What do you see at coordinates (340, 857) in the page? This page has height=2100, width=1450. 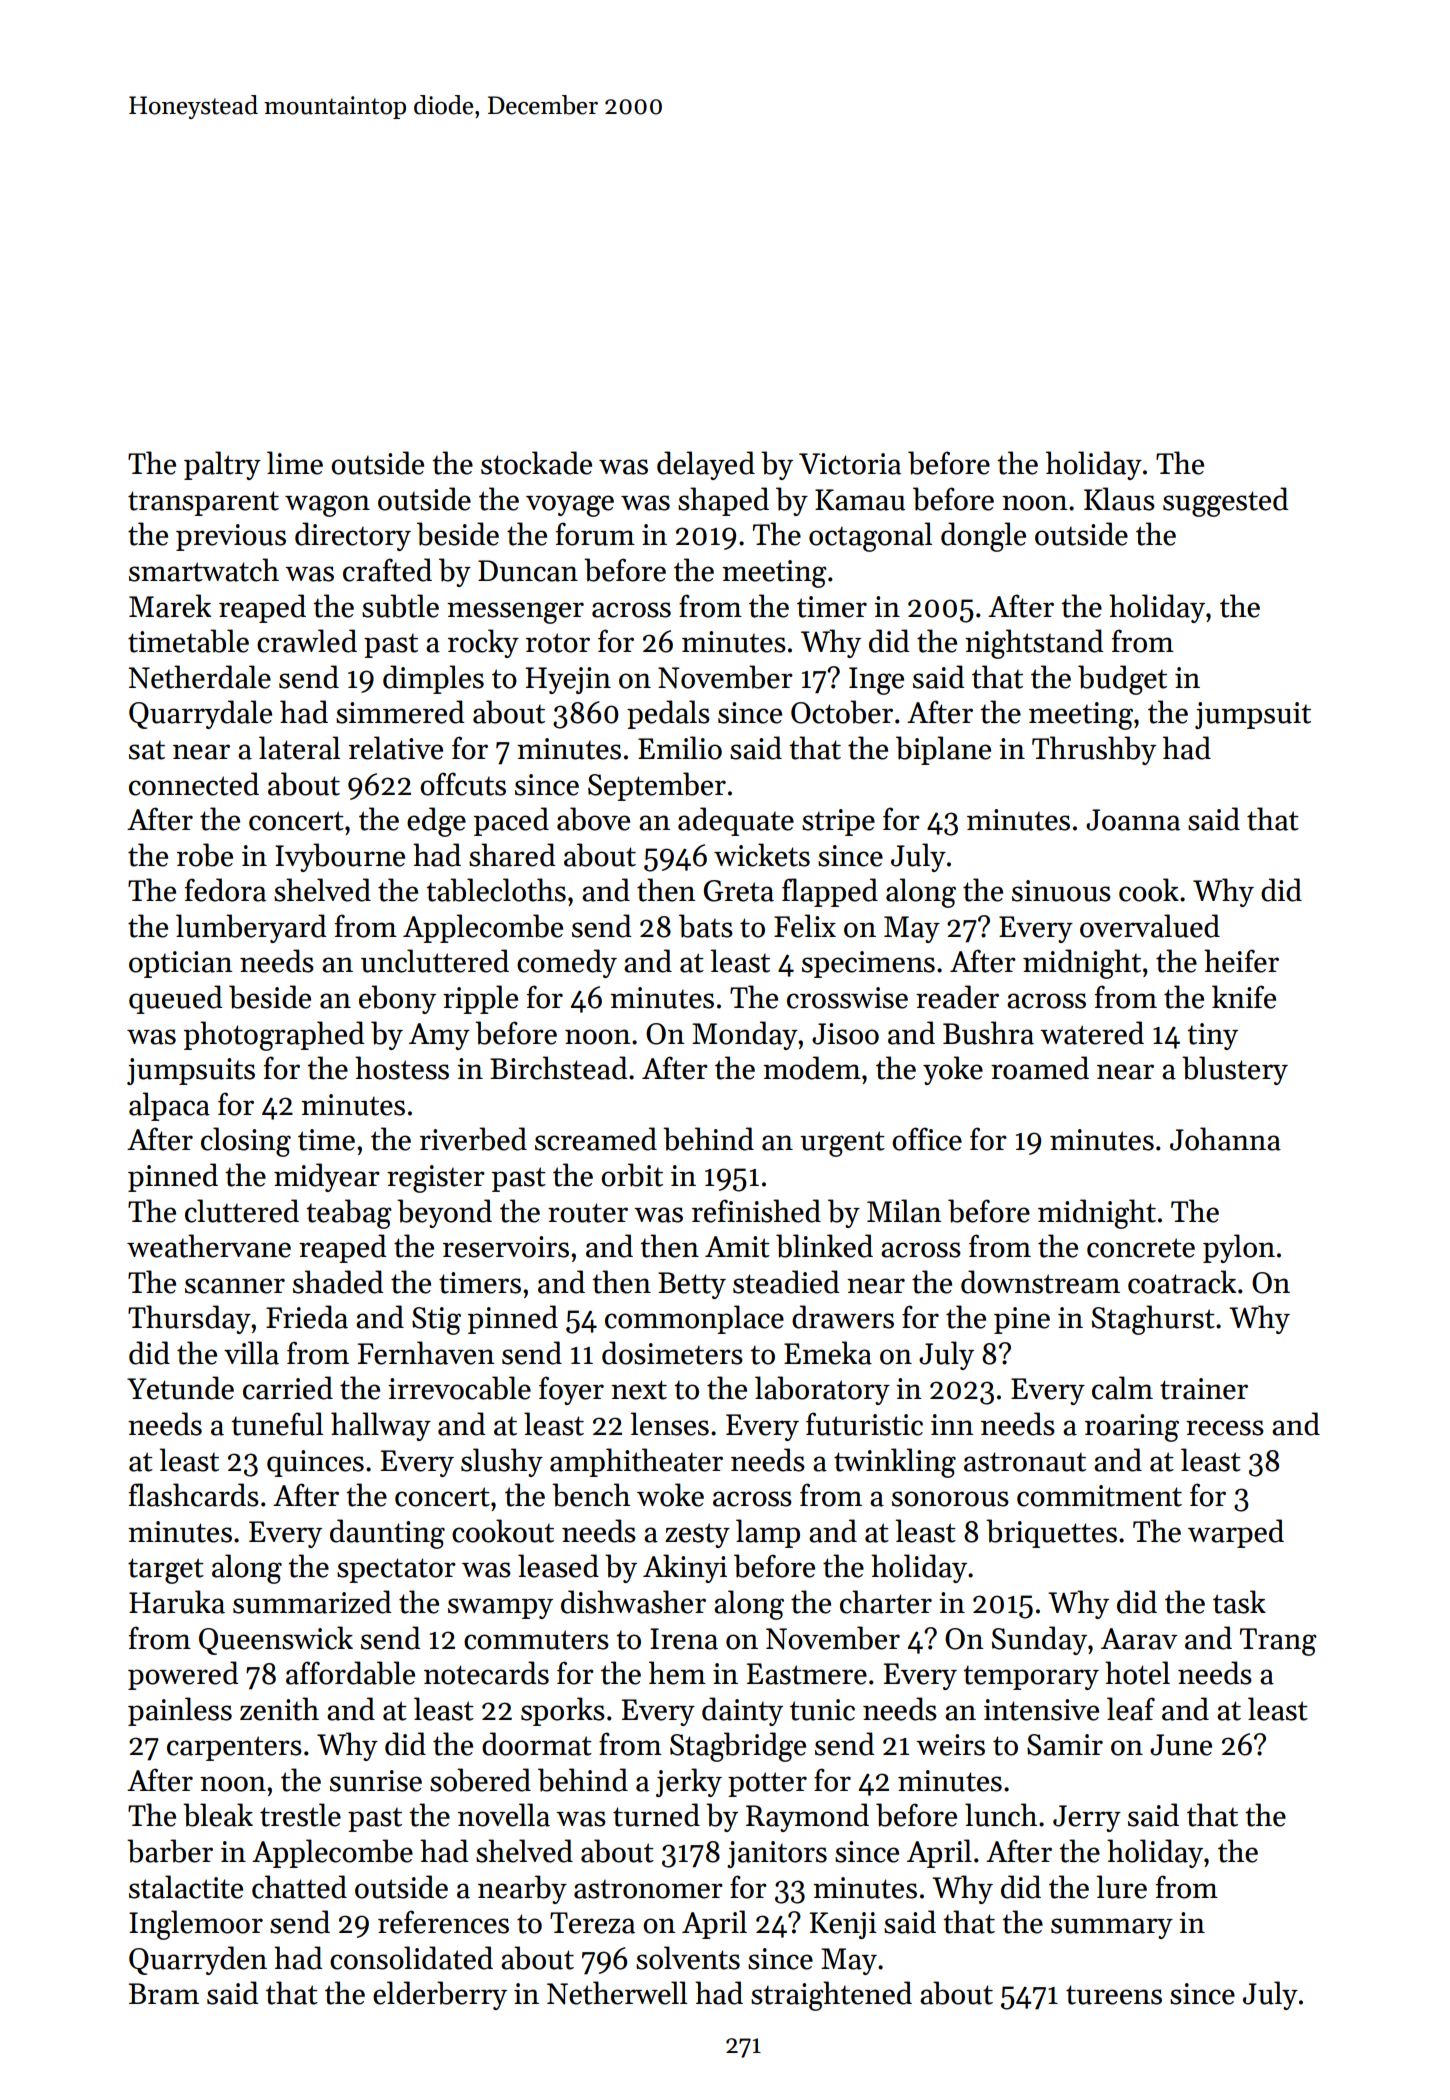 I see `Ivybourne` at bounding box center [340, 857].
